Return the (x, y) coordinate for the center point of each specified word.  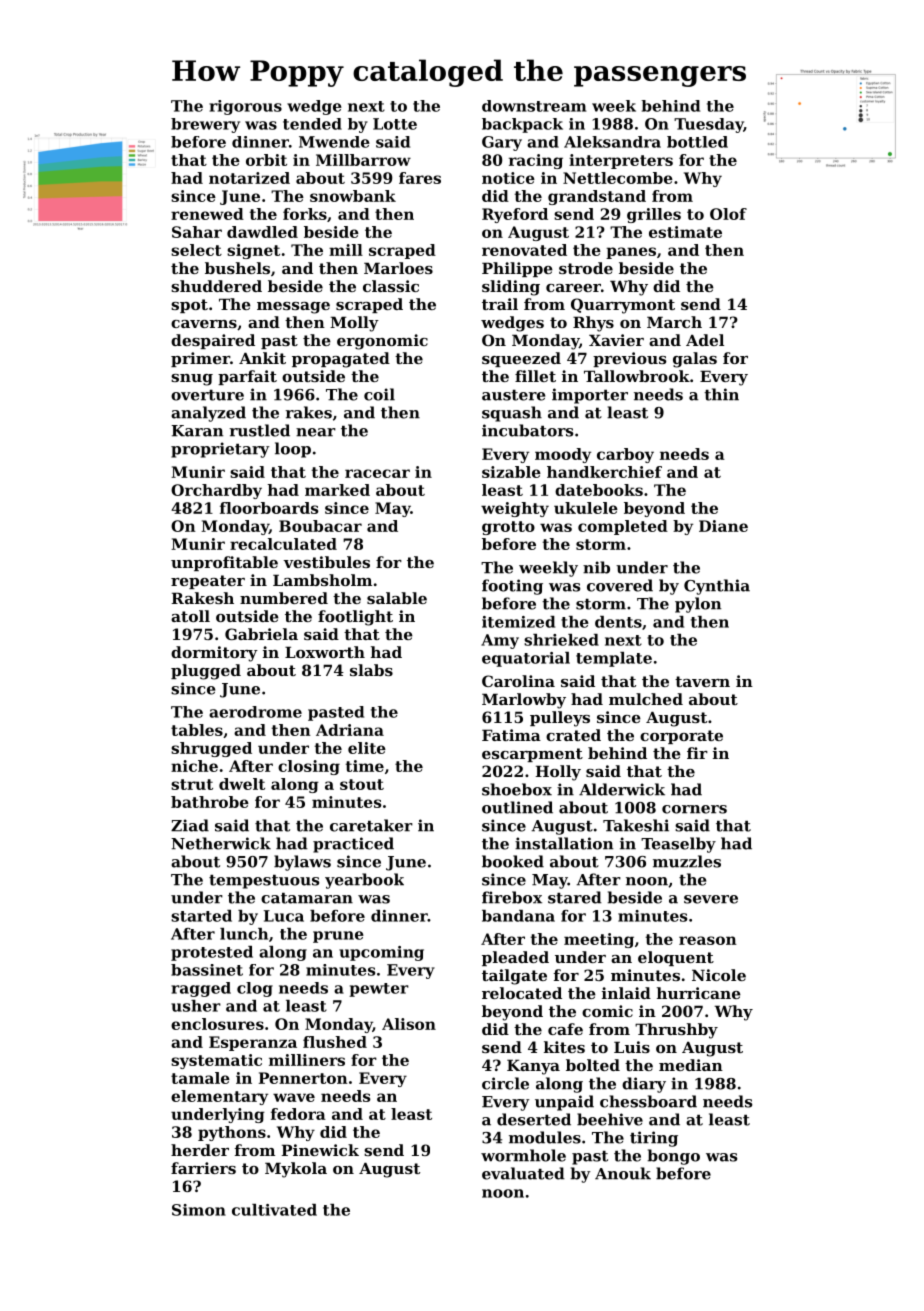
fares (420, 178)
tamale (200, 1078)
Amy (500, 641)
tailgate (514, 977)
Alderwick (622, 789)
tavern (702, 681)
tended (312, 124)
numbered (284, 598)
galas (695, 360)
